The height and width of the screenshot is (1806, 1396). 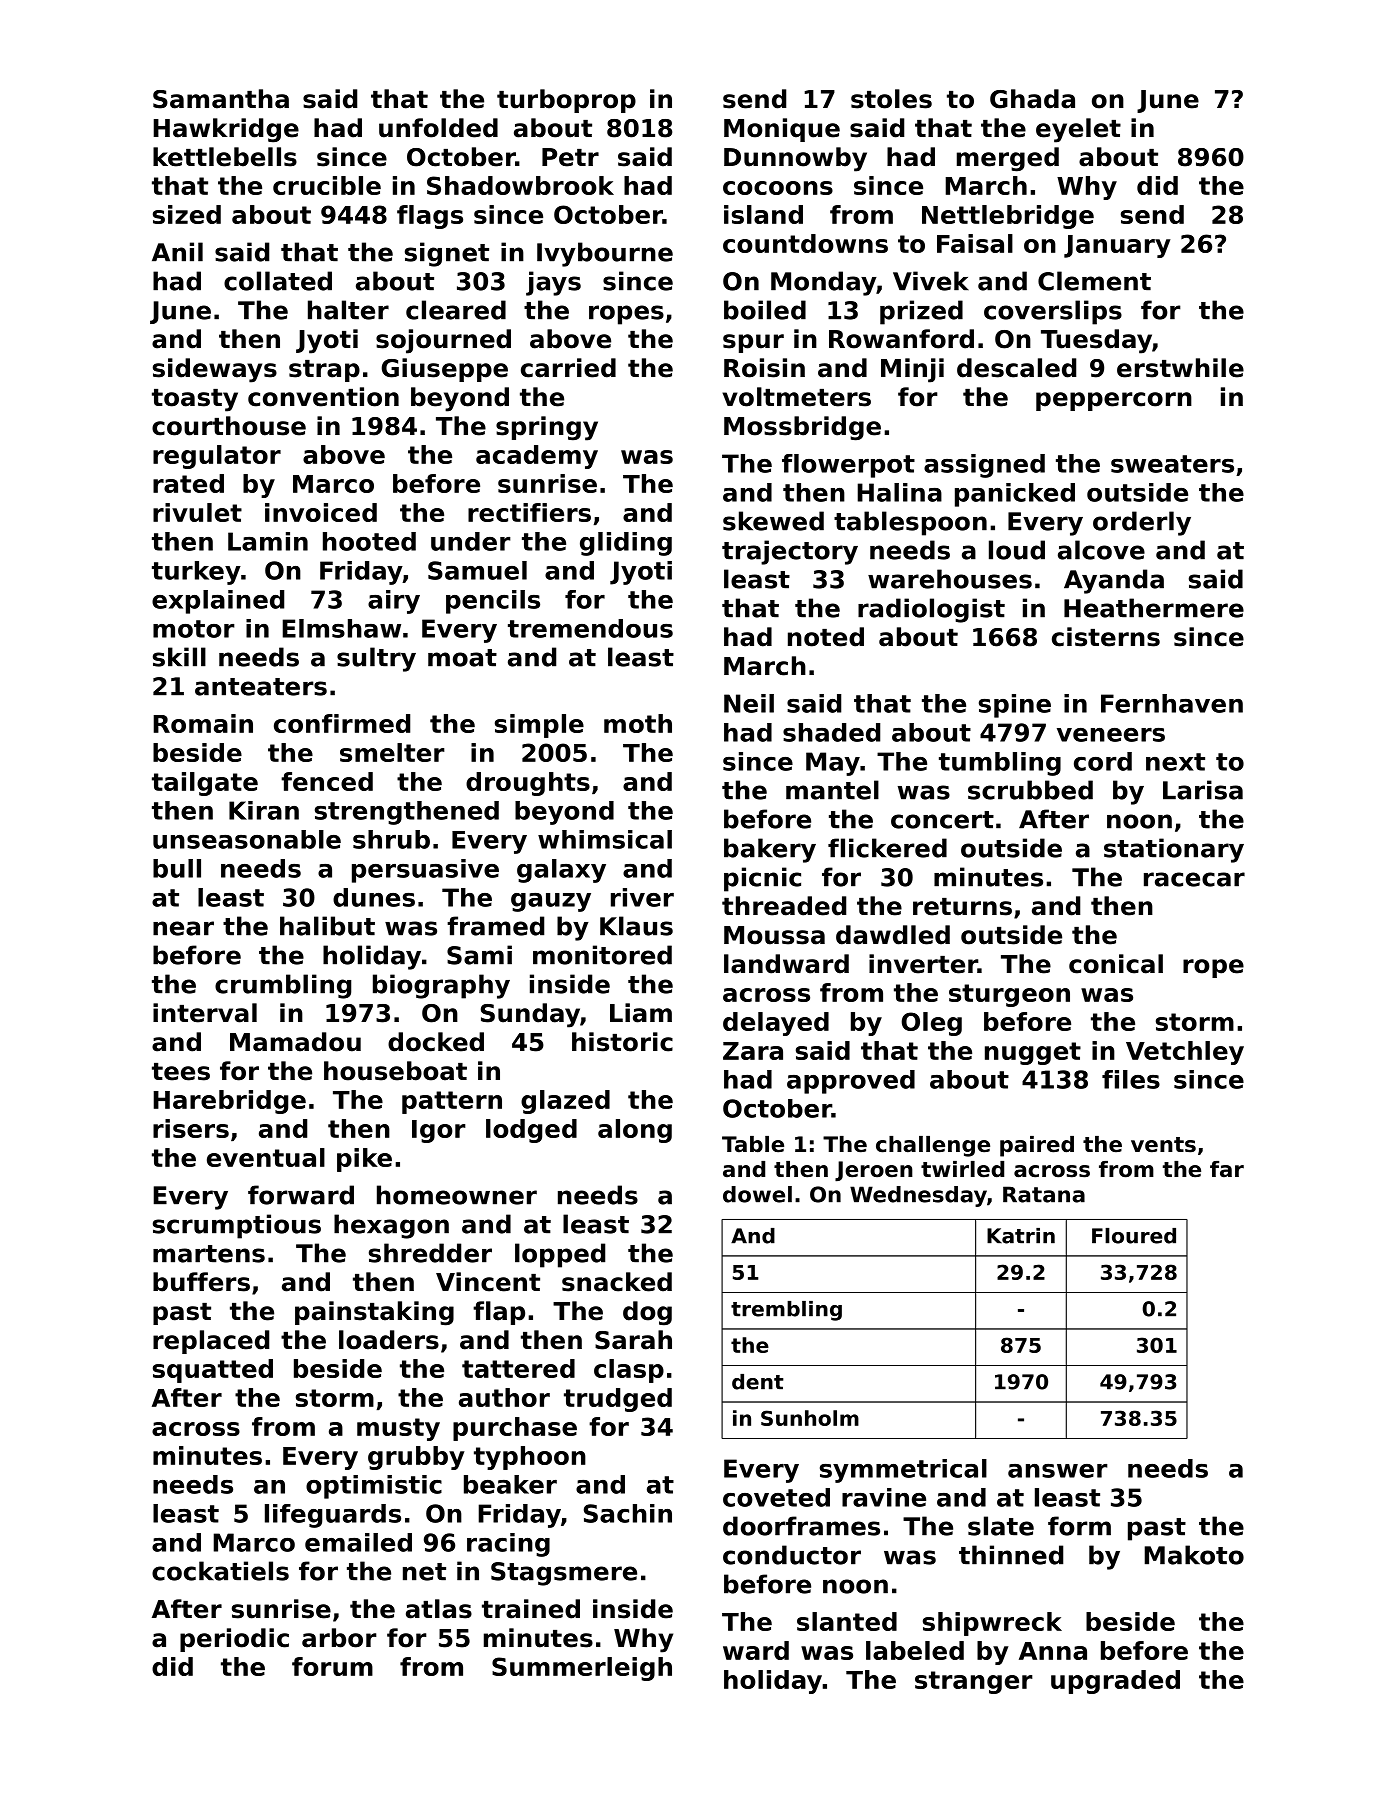 I want to click on crucible, so click(x=327, y=185).
